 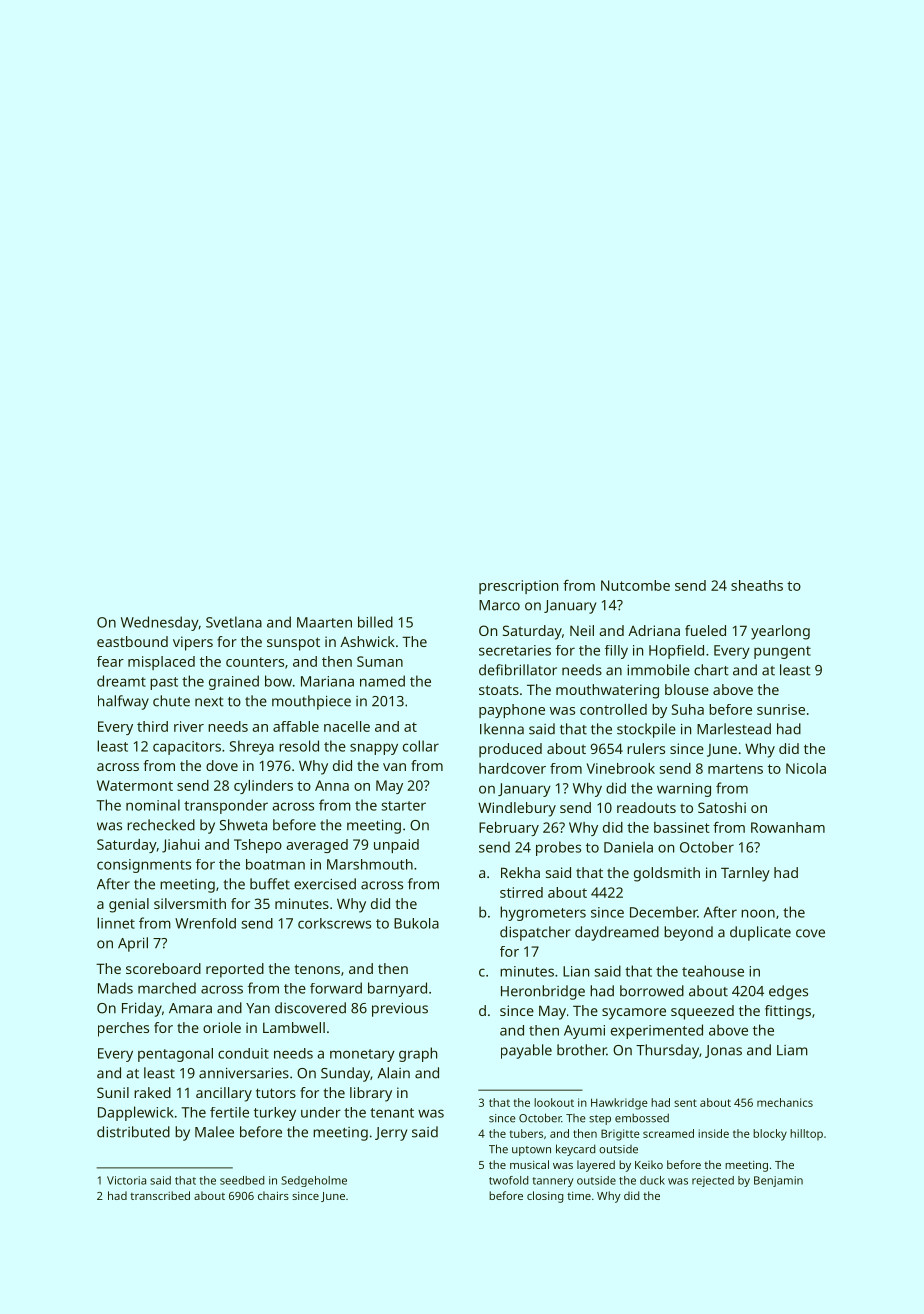 I want to click on rejected, so click(x=713, y=1181).
